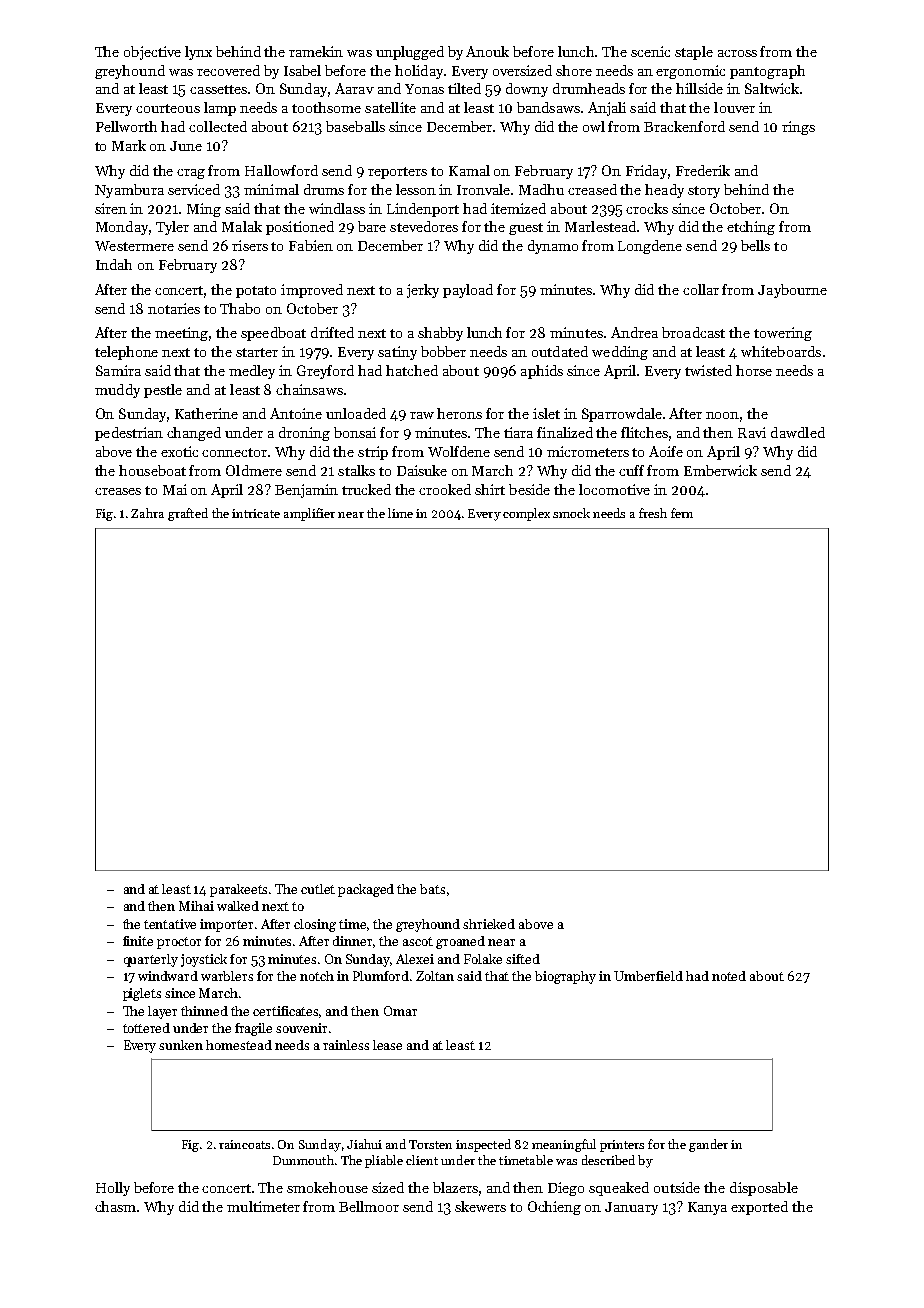 Image resolution: width=924 pixels, height=1308 pixels. What do you see at coordinates (648, 976) in the page?
I see `Umberfield` at bounding box center [648, 976].
